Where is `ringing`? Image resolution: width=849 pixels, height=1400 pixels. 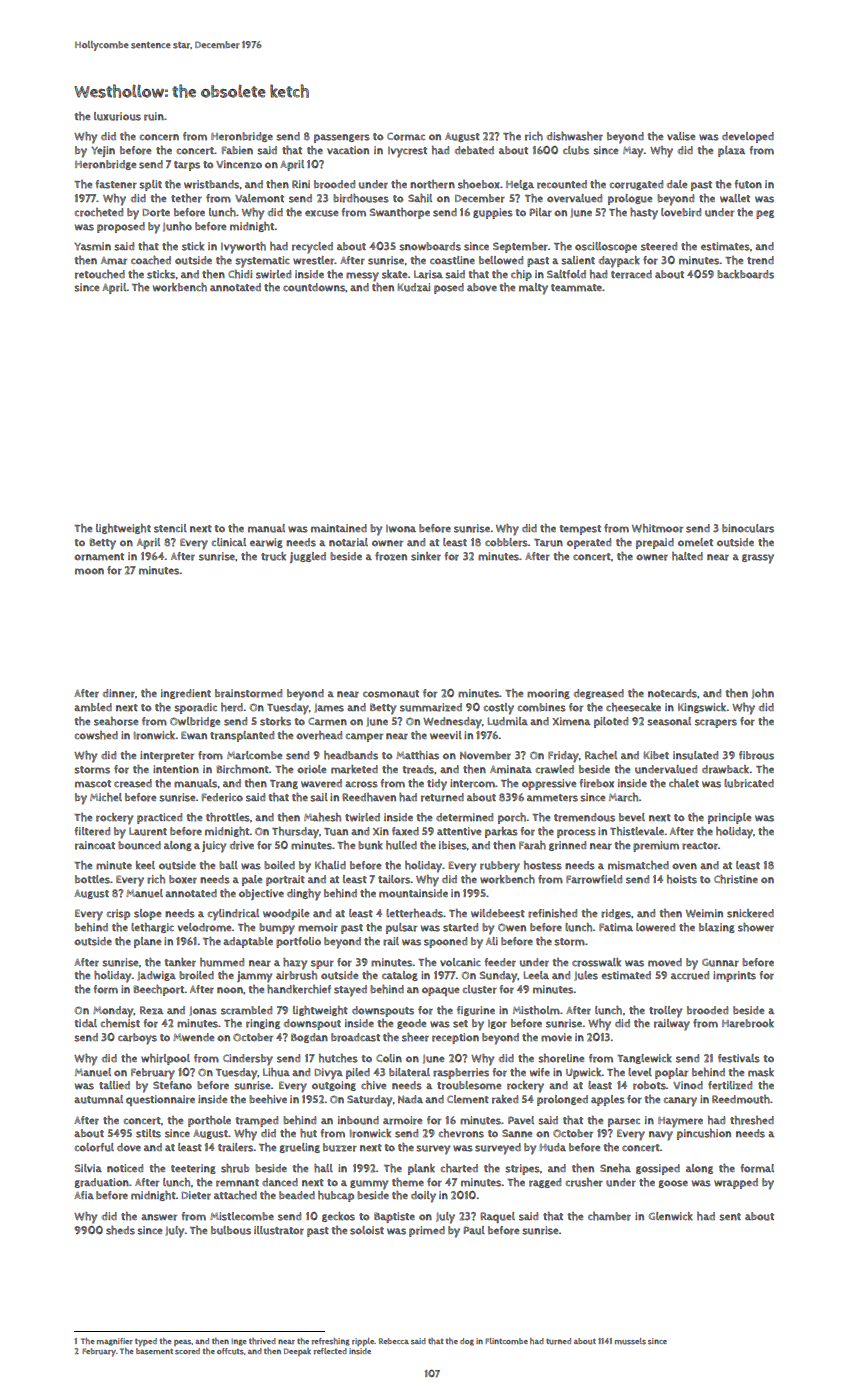
ringing is located at coordinates (263, 1024).
